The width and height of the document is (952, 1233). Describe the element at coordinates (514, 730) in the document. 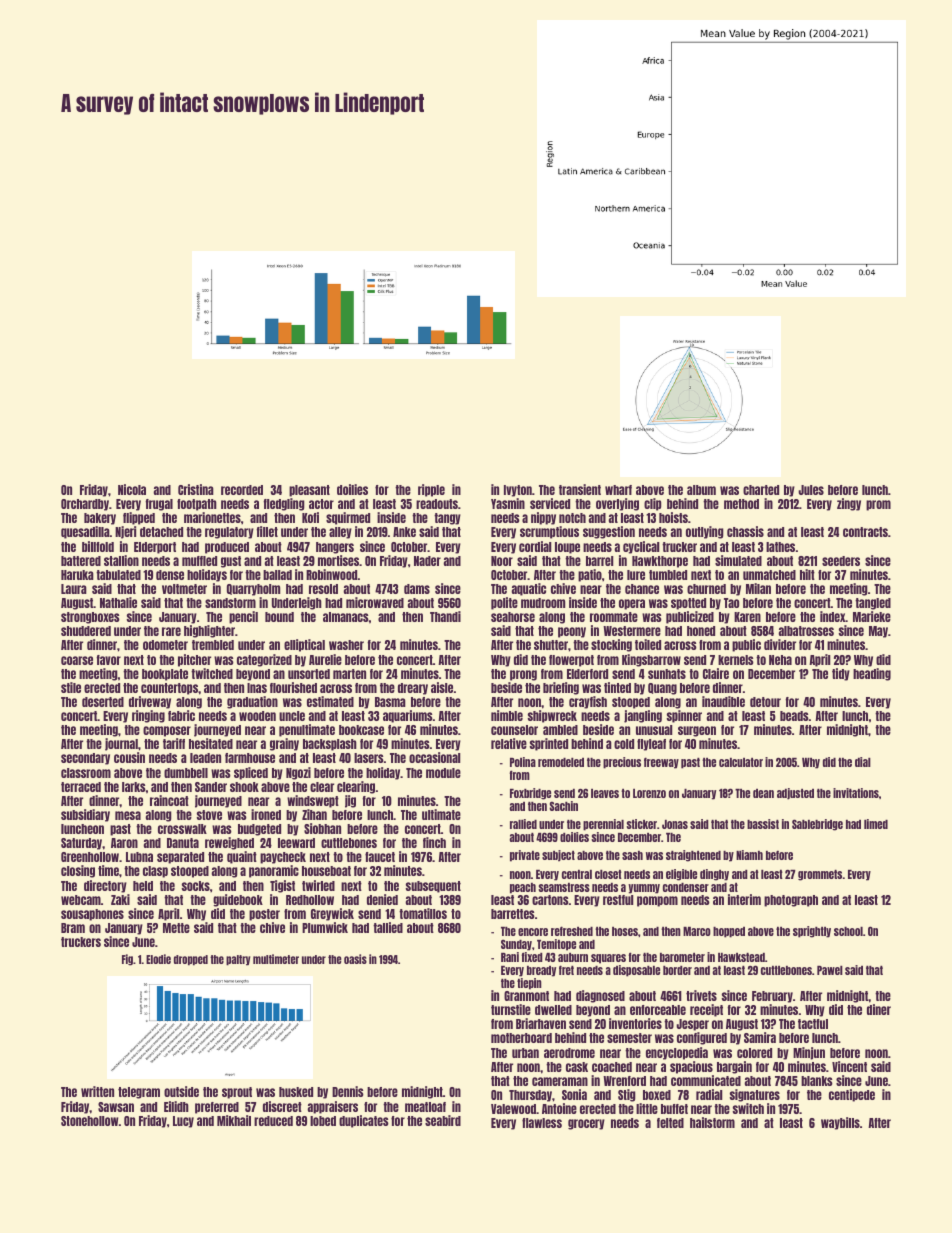

I see `counselor` at that location.
